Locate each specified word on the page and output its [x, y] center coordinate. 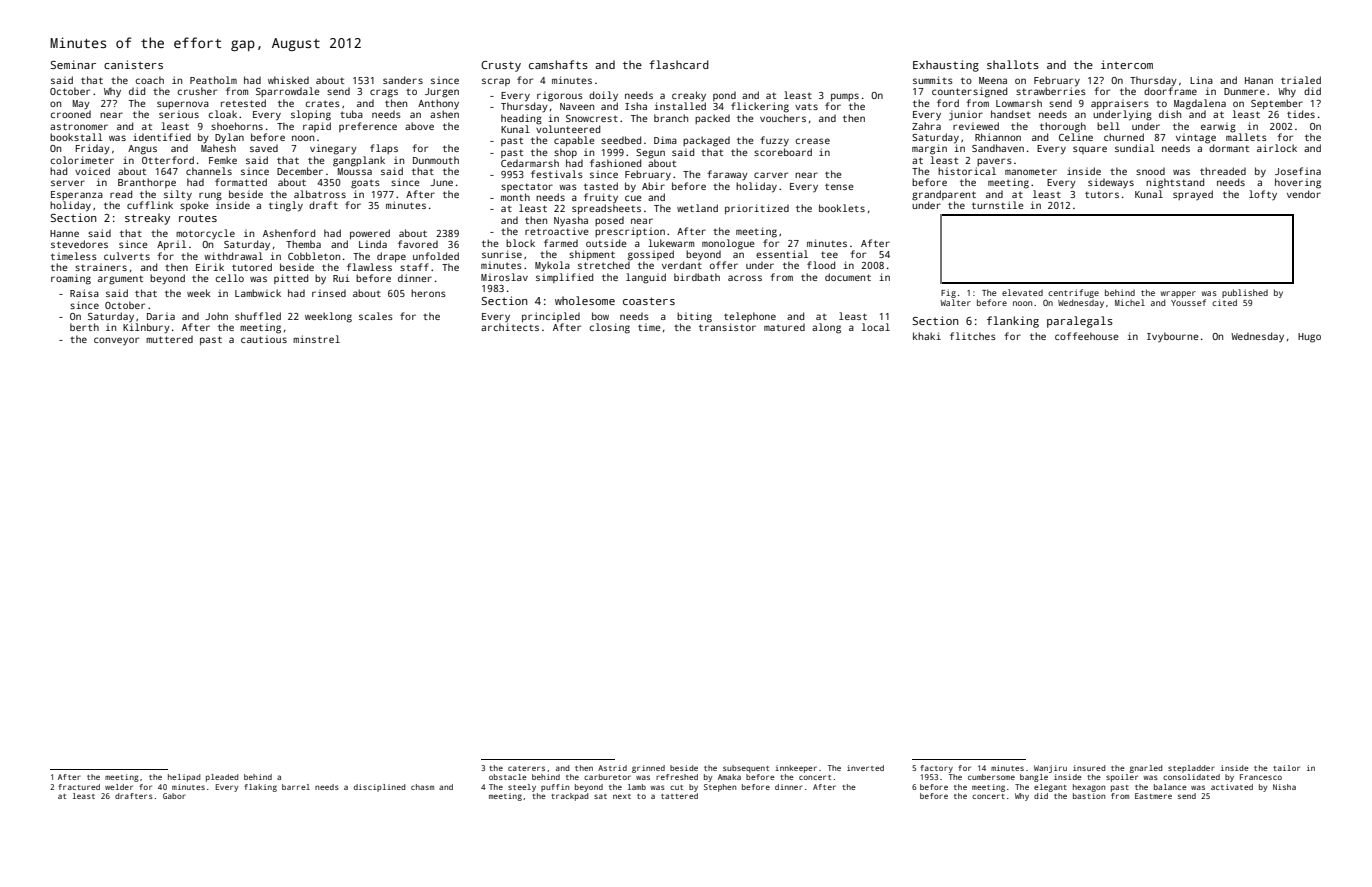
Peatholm [213, 80]
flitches [973, 336]
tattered [679, 796]
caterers [526, 768]
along [826, 328]
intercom [1127, 64]
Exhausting [946, 66]
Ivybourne [1173, 337]
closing [610, 328]
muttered [169, 339]
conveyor [116, 341]
